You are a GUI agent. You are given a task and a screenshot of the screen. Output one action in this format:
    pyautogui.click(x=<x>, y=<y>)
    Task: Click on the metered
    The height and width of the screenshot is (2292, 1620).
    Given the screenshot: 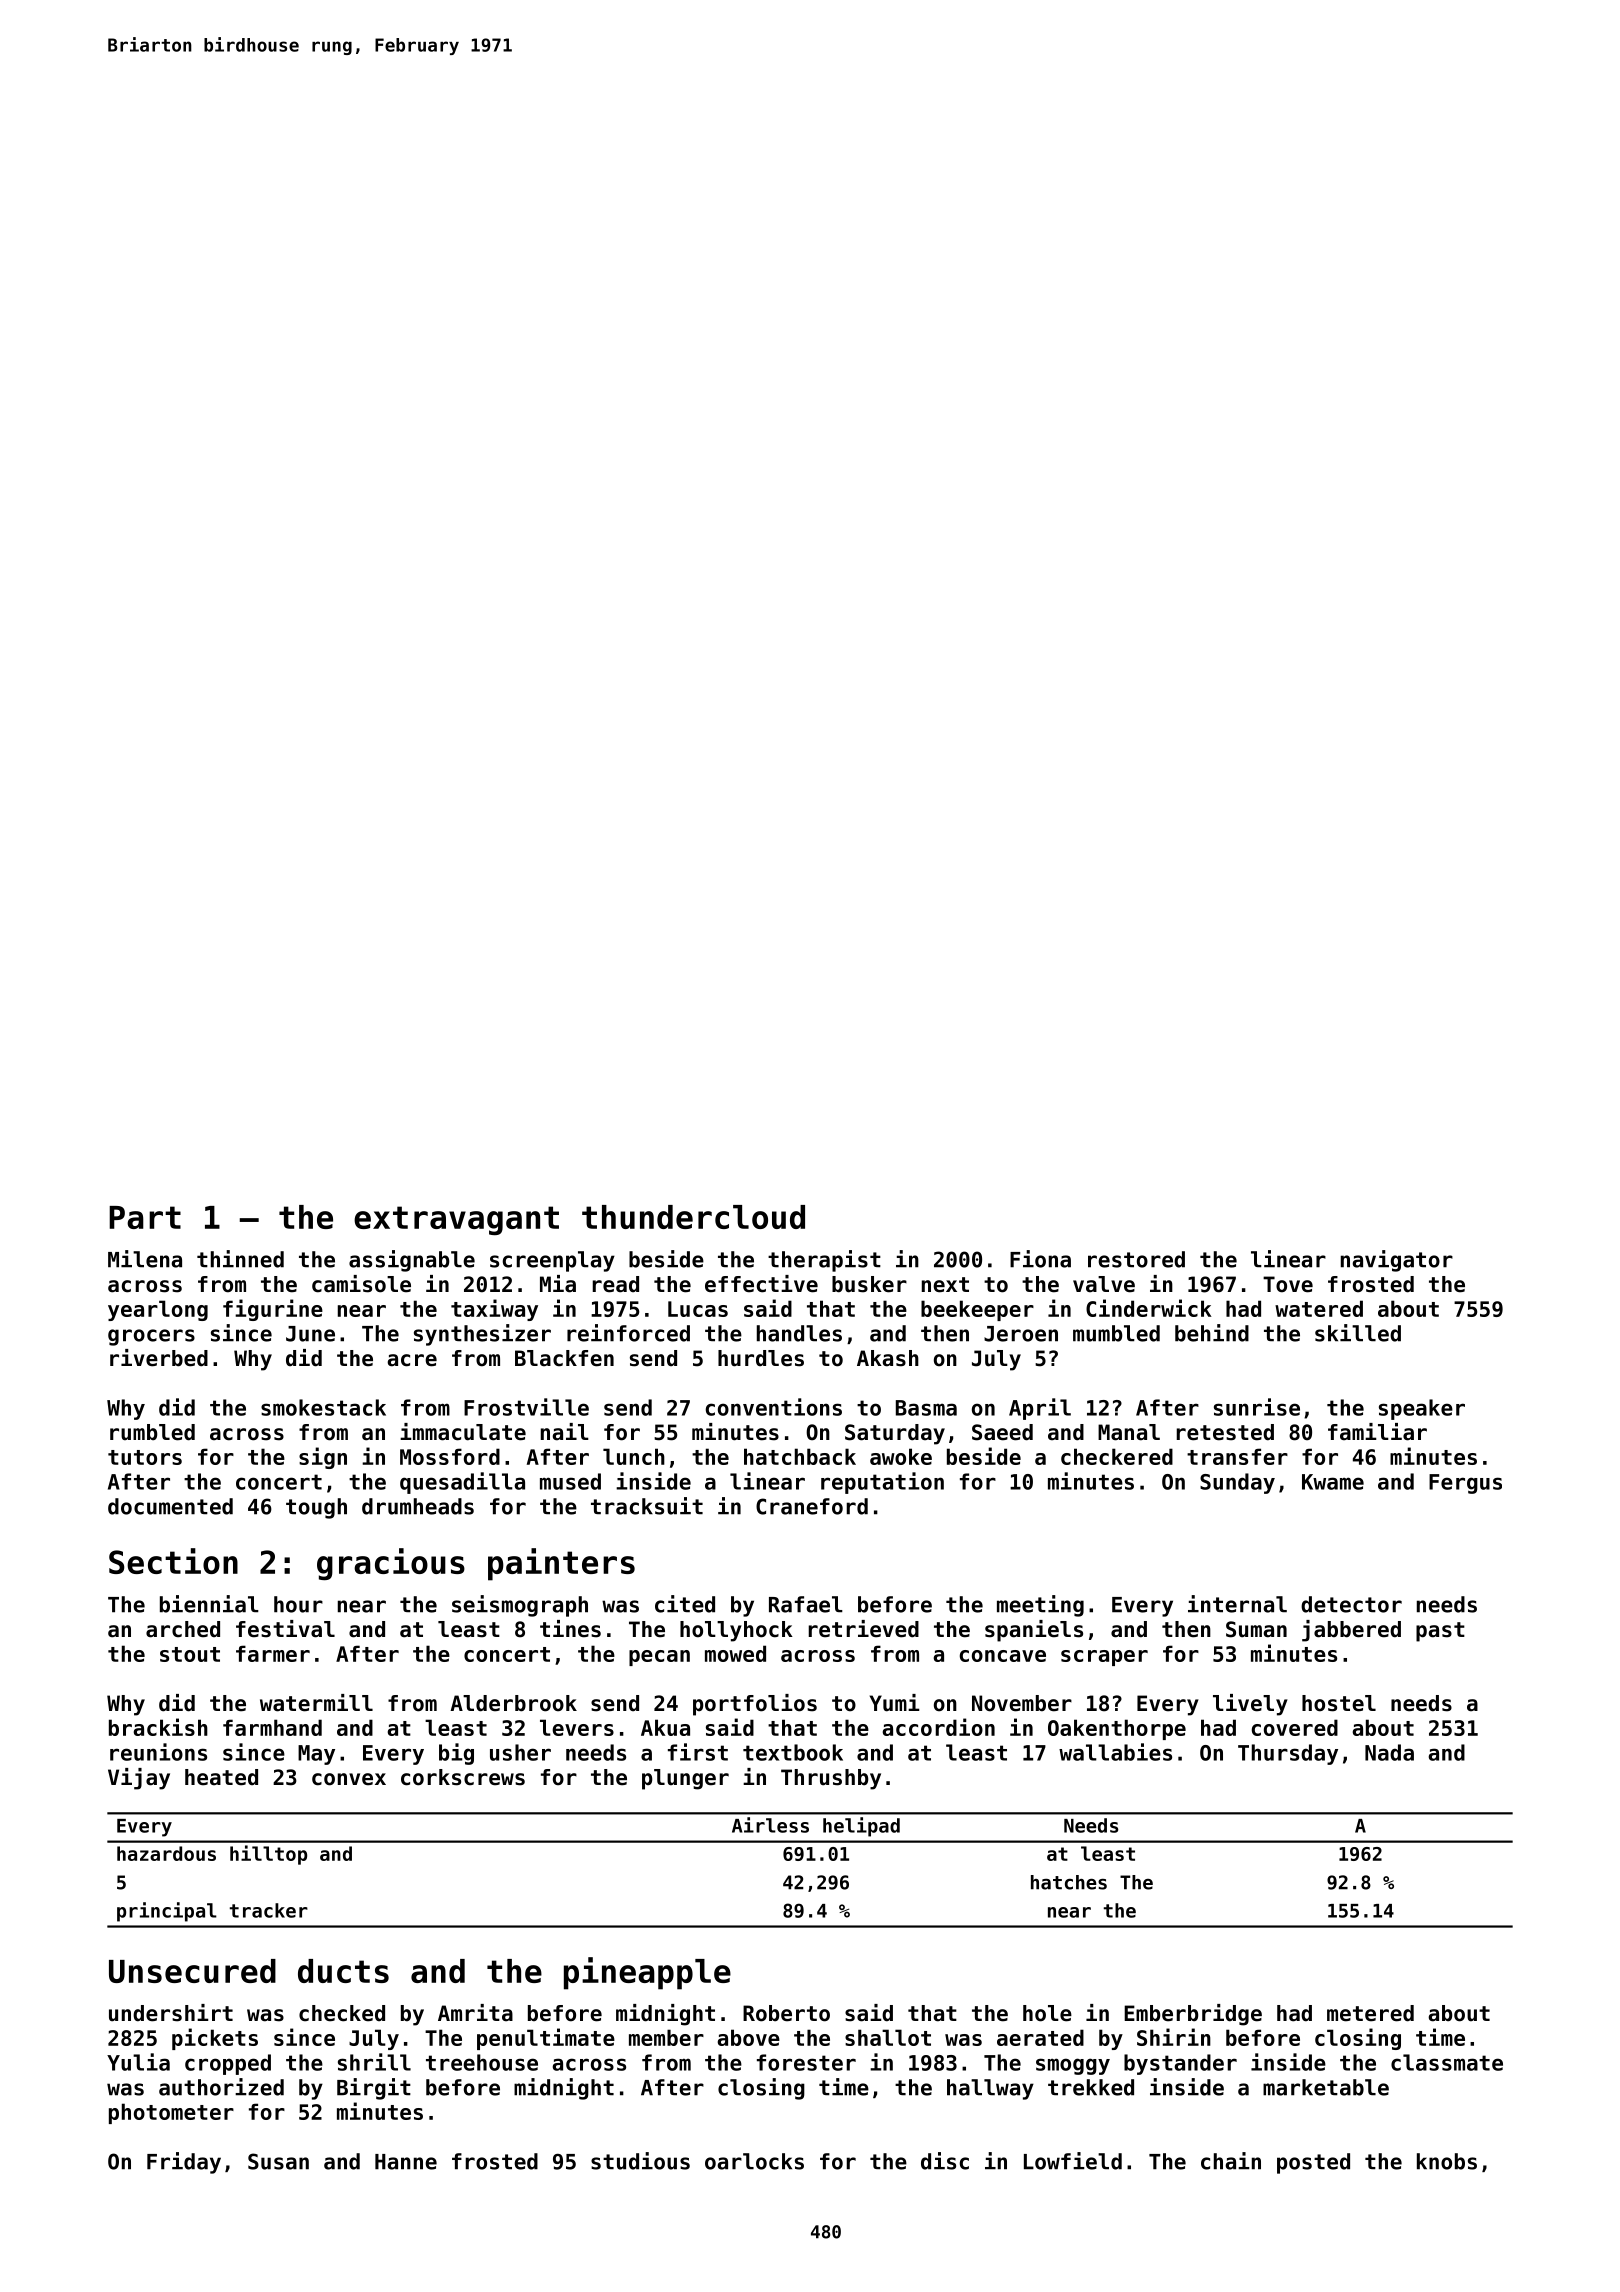 What is the action you would take?
    pyautogui.click(x=1370, y=2013)
